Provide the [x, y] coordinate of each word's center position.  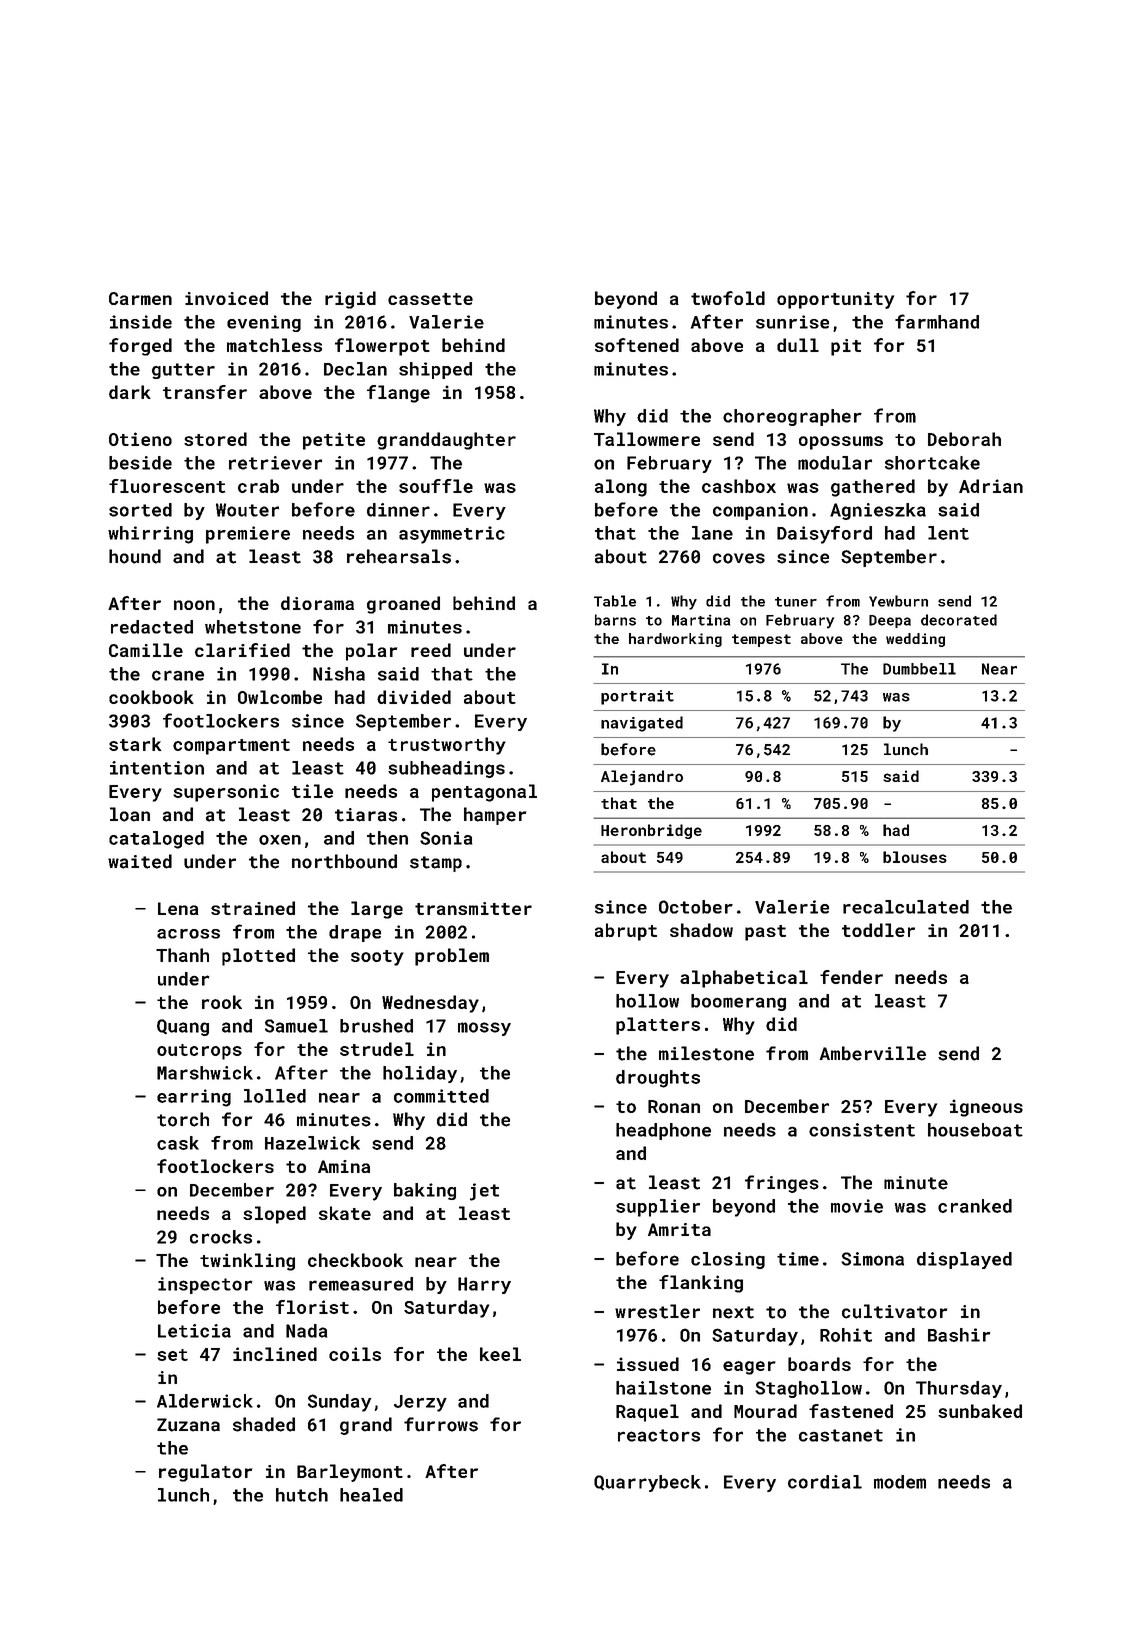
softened [637, 345]
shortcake [932, 463]
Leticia [194, 1331]
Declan [355, 369]
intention [157, 768]
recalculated [906, 907]
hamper [495, 816]
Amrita [679, 1229]
